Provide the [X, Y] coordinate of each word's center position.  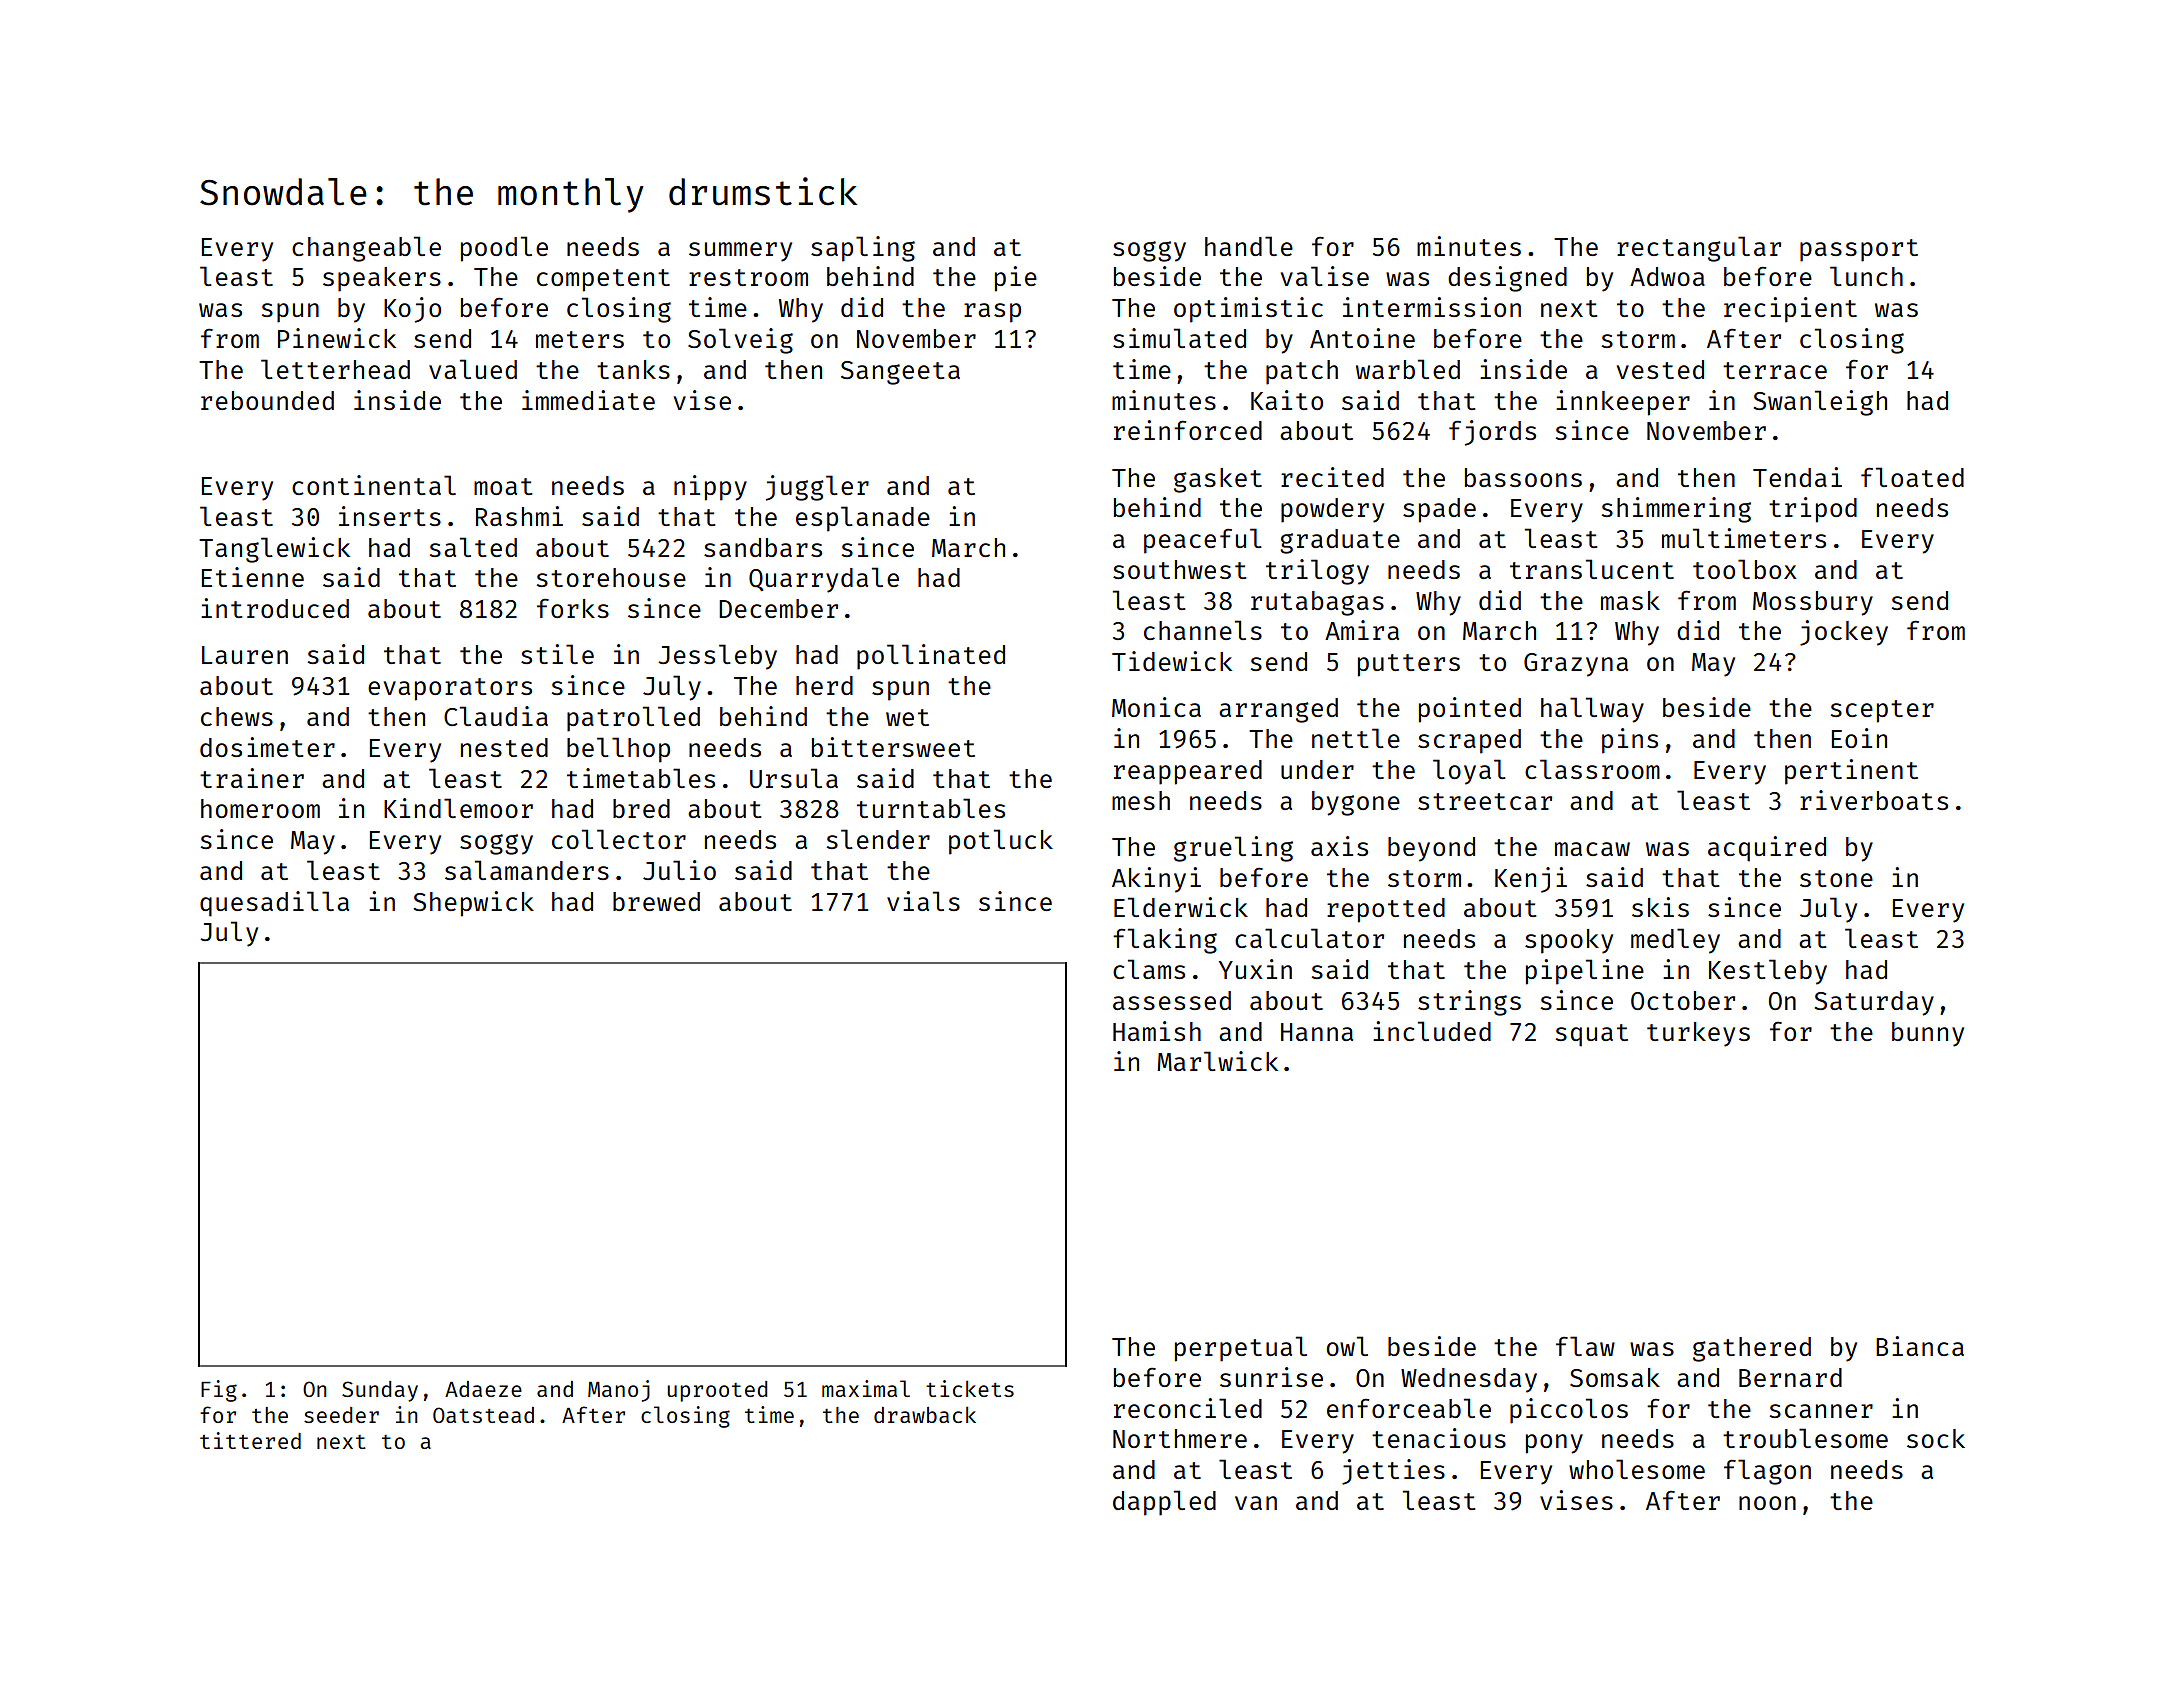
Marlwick [1217, 1061]
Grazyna [1576, 665]
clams [1149, 969]
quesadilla [274, 904]
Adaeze [483, 1389]
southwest [1179, 569]
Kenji [1531, 880]
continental [374, 485]
